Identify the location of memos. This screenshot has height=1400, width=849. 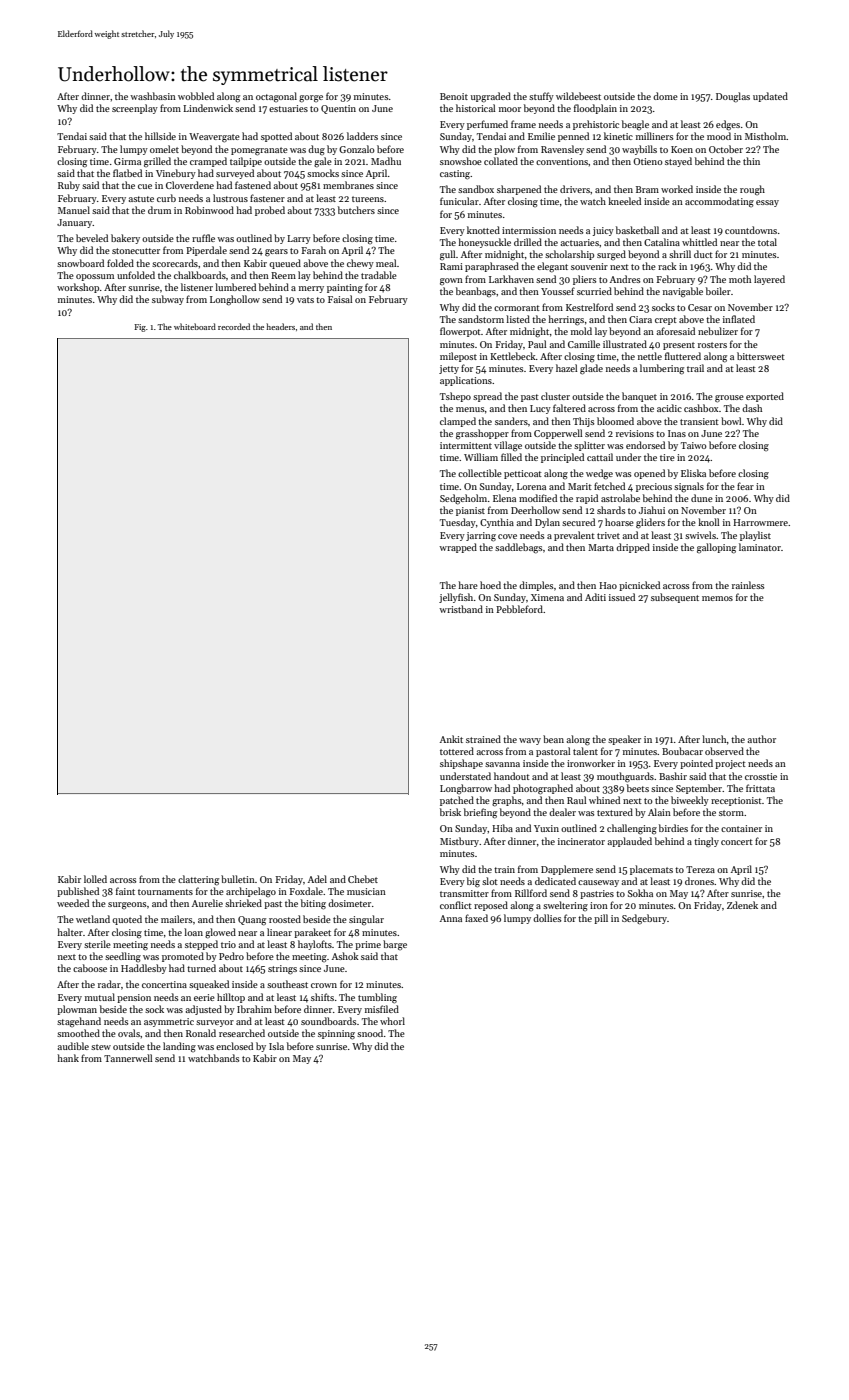
(717, 598).
